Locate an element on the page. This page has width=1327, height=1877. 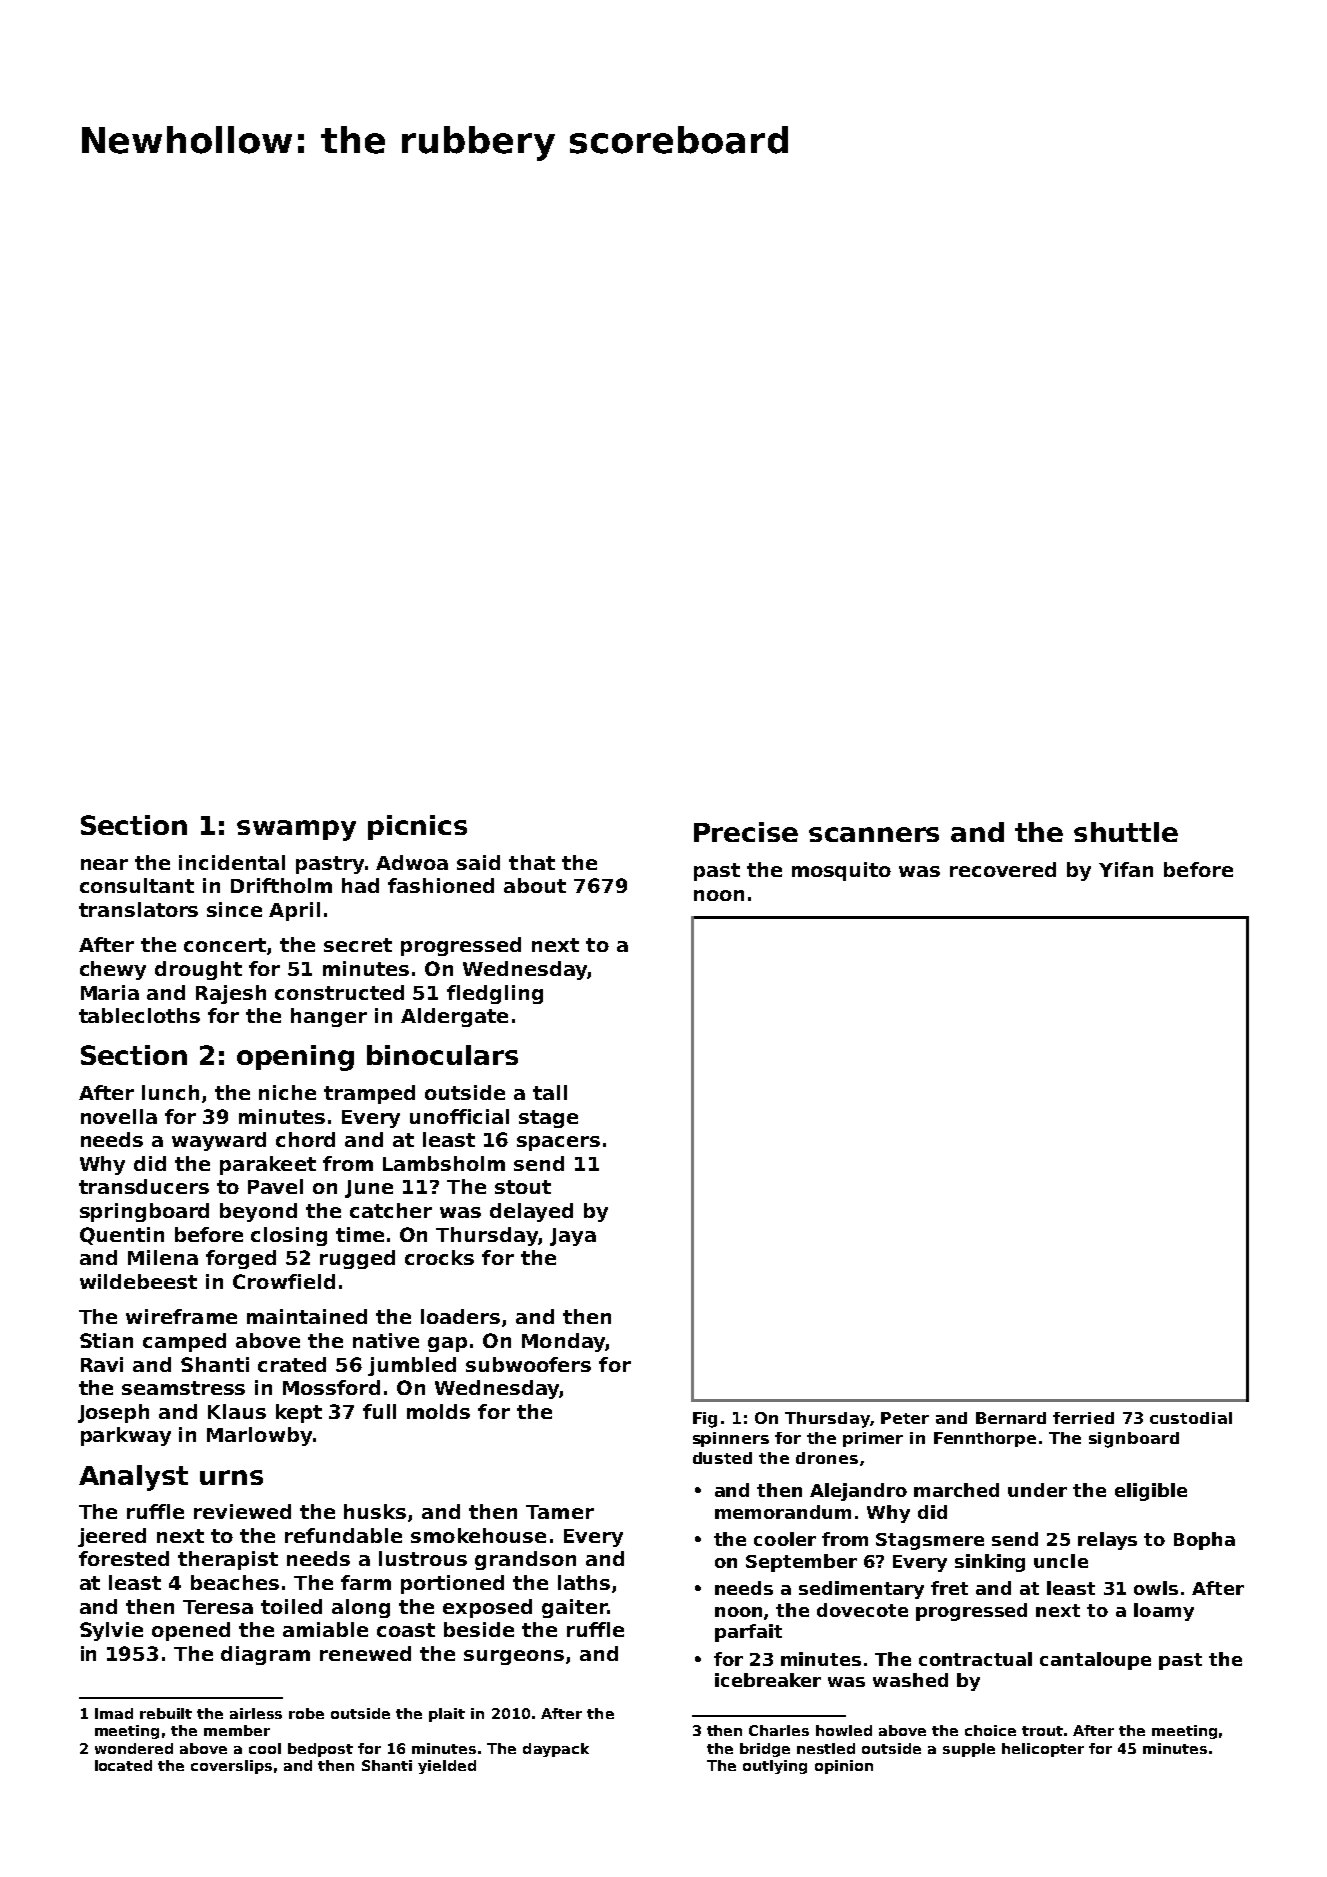
Precise is located at coordinates (746, 832).
